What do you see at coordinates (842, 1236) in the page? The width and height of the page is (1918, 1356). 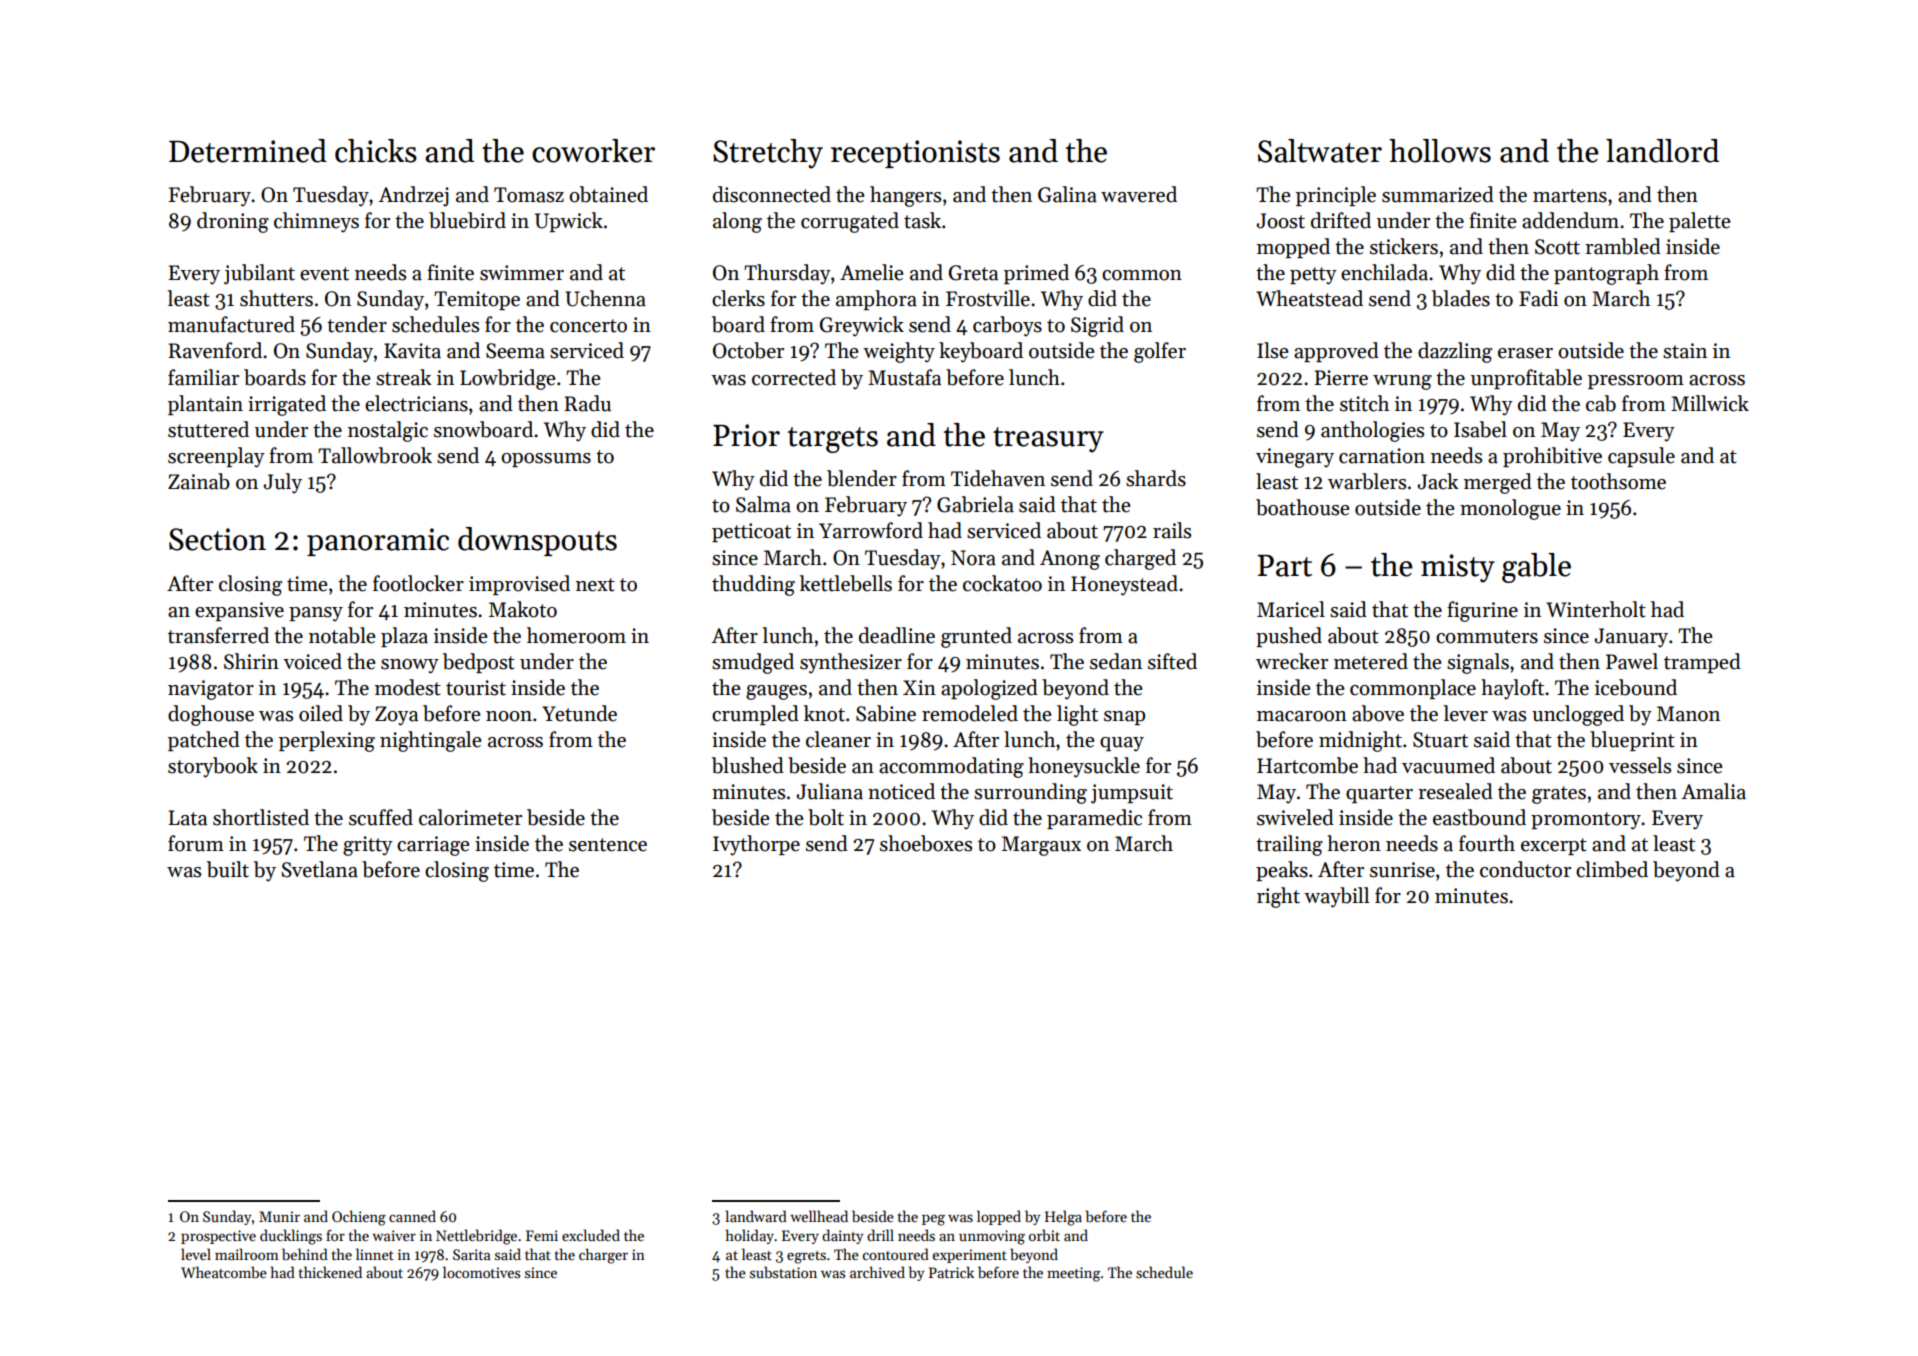 I see `dainty` at bounding box center [842, 1236].
